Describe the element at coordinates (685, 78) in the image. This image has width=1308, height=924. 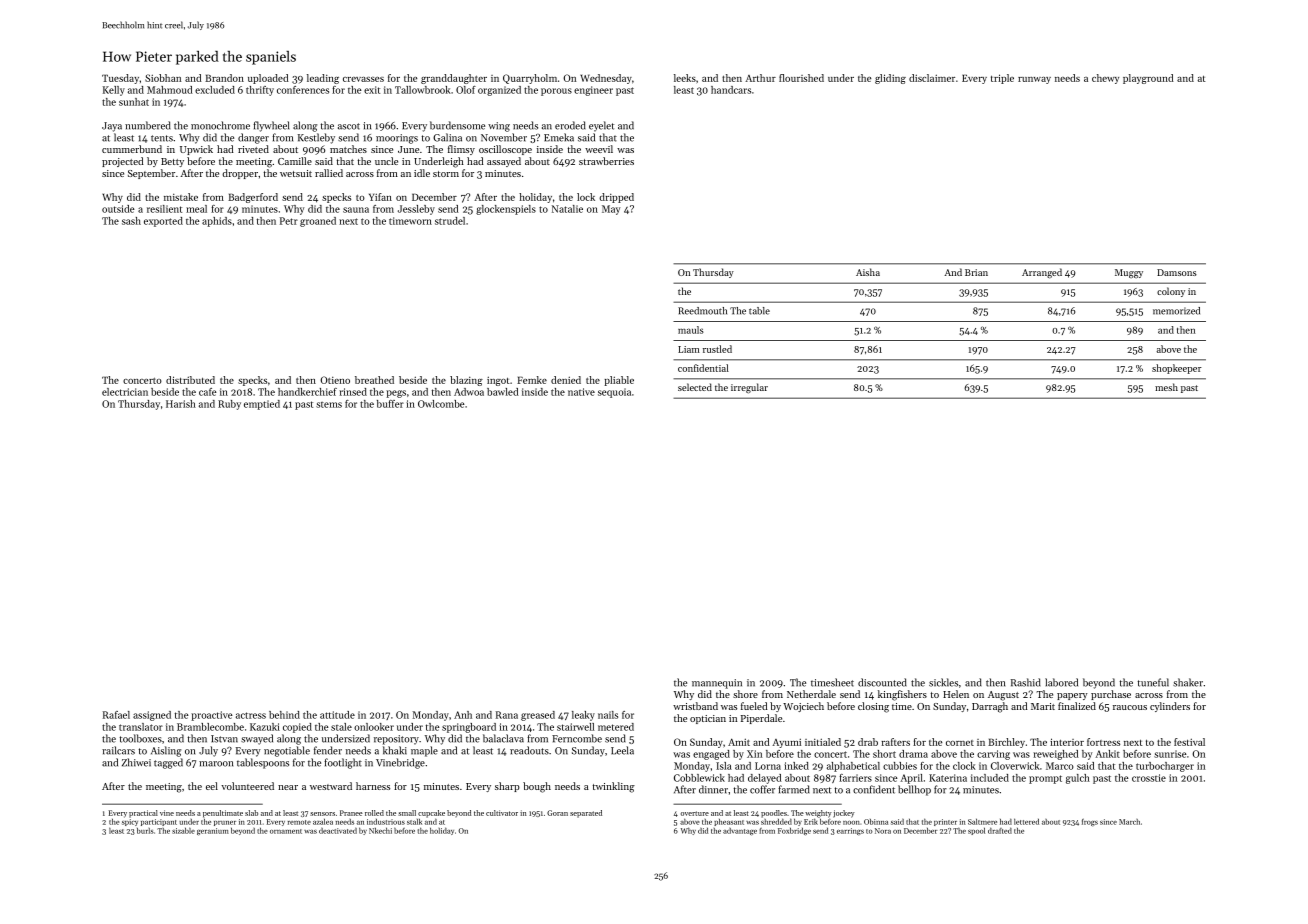
I see `leeks` at that location.
